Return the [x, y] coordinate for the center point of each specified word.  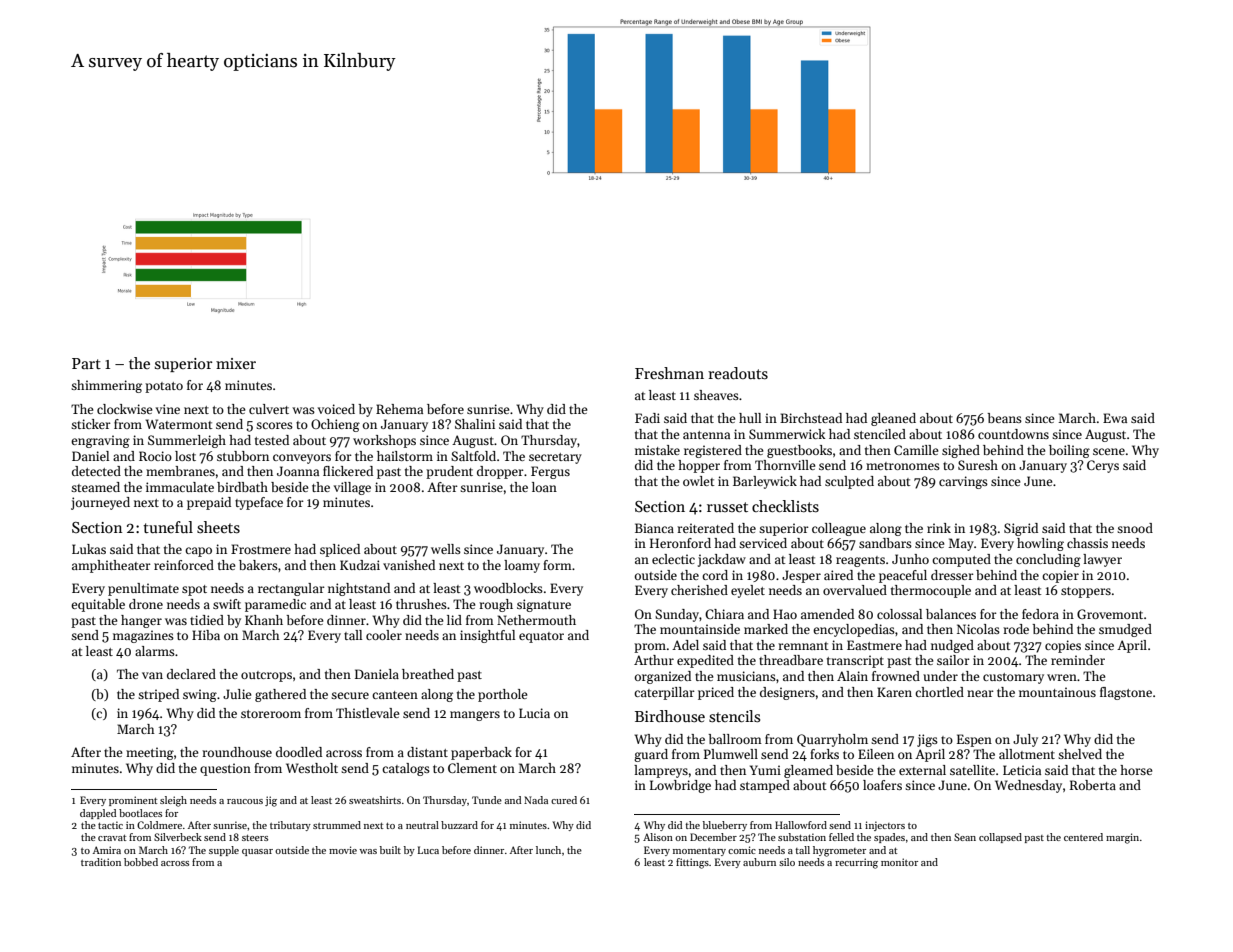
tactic [110, 825]
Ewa [1115, 418]
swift [227, 604]
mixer [236, 363]
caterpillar [664, 693]
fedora [1040, 614]
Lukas [89, 549]
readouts [738, 373]
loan [544, 487]
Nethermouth [536, 620]
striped [158, 695]
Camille [916, 450]
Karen [894, 692]
